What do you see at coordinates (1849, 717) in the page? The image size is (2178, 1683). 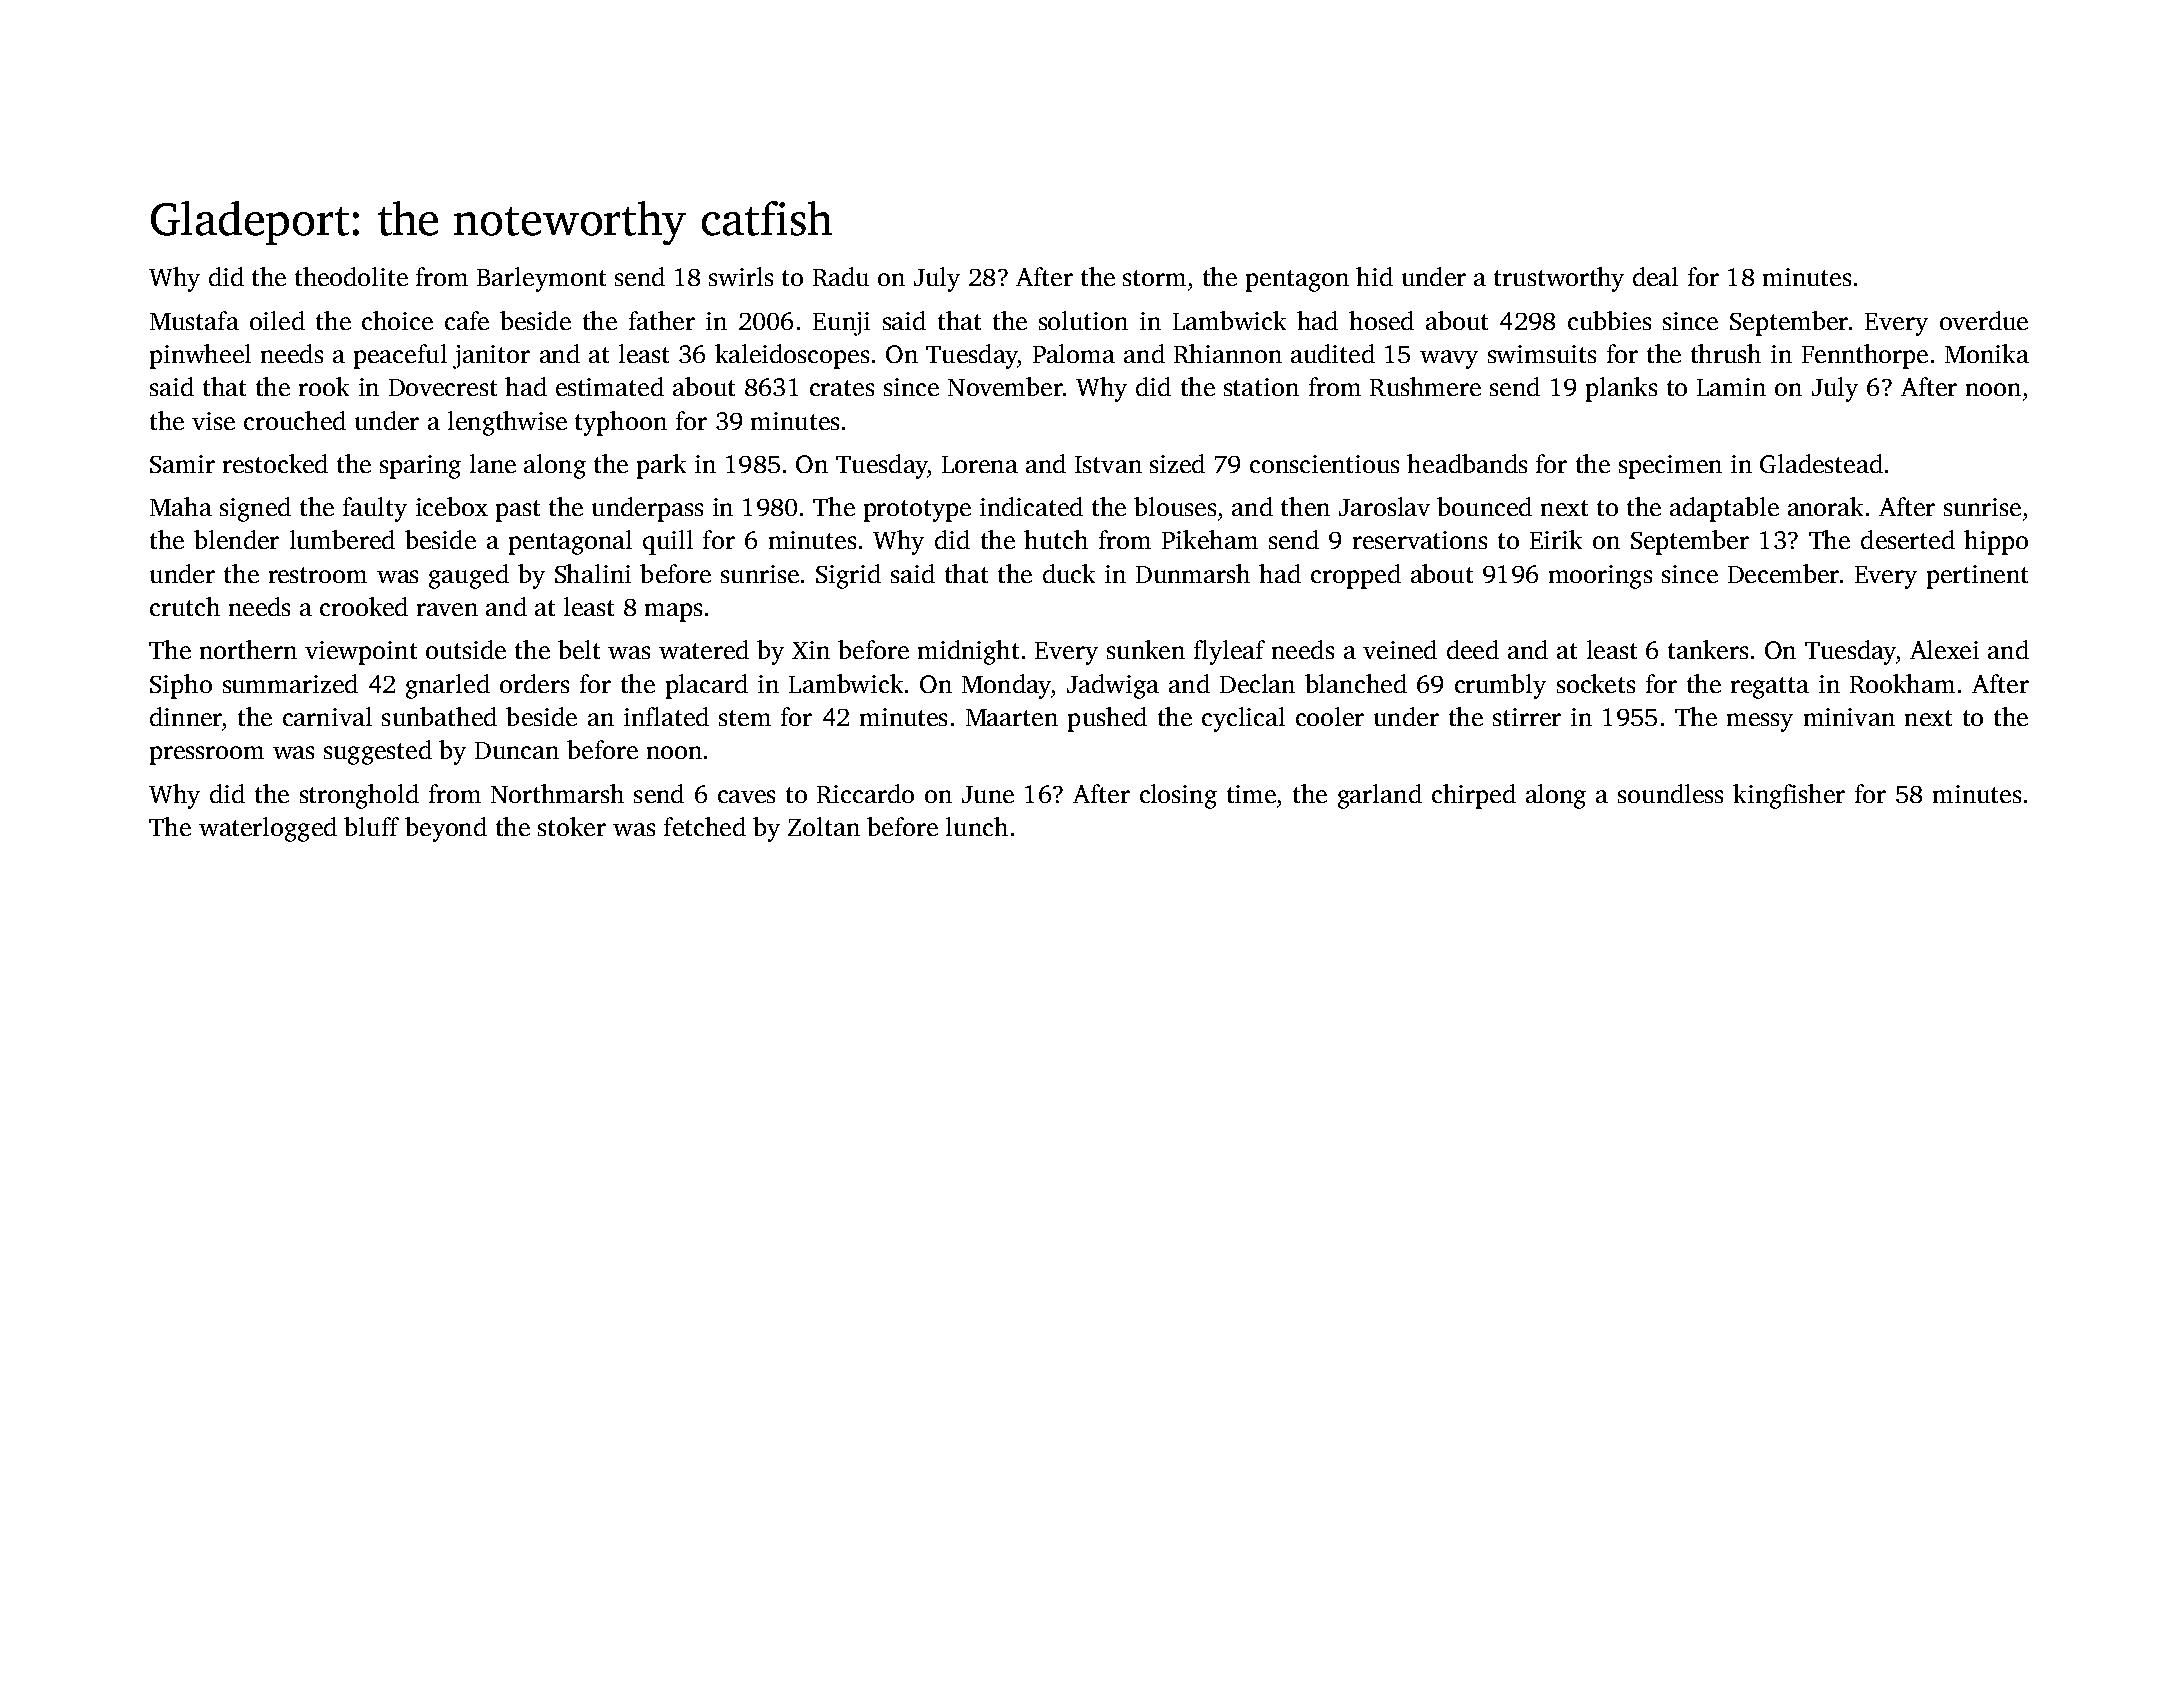 I see `minivan` at bounding box center [1849, 717].
